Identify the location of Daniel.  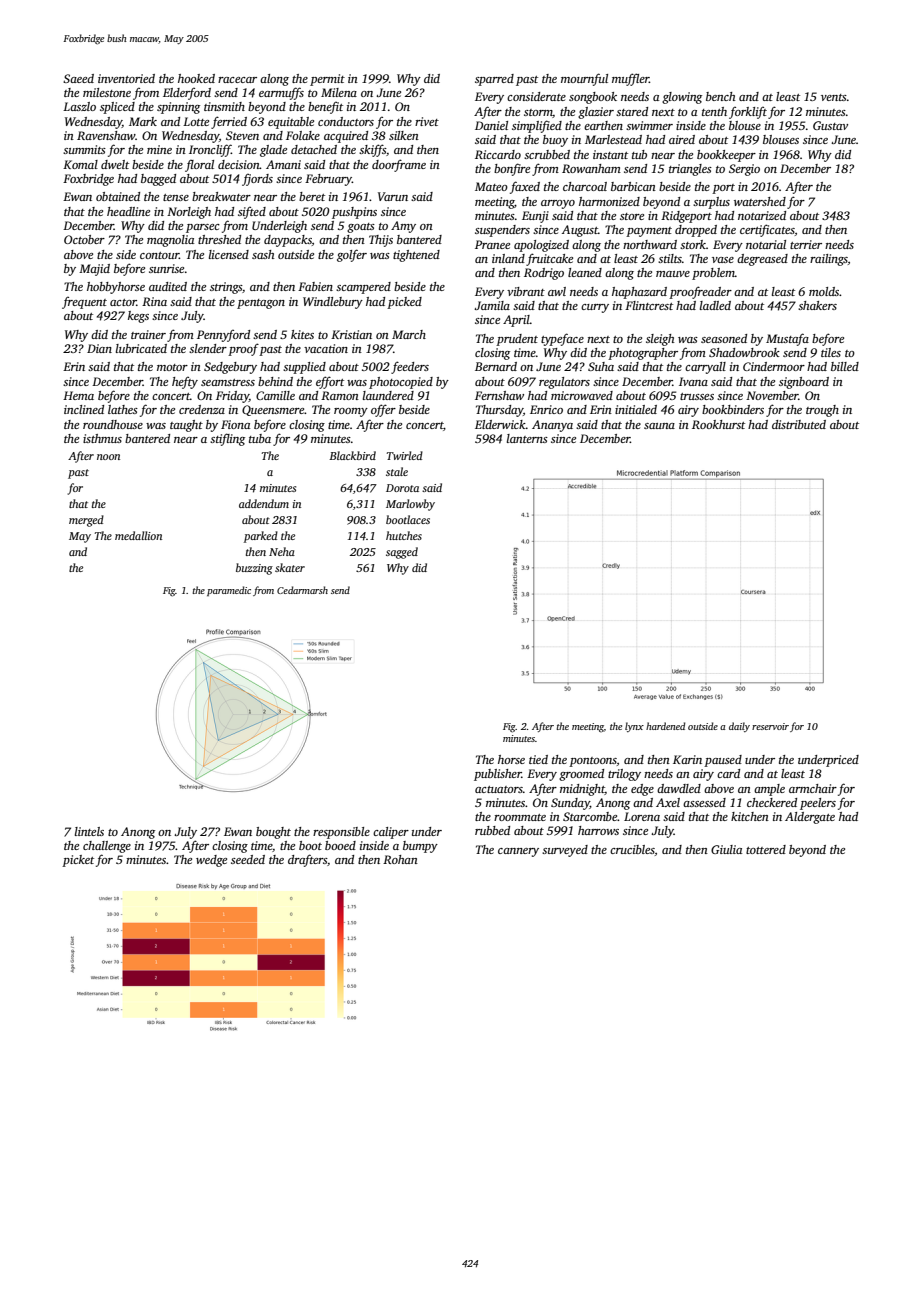
(491, 125).
